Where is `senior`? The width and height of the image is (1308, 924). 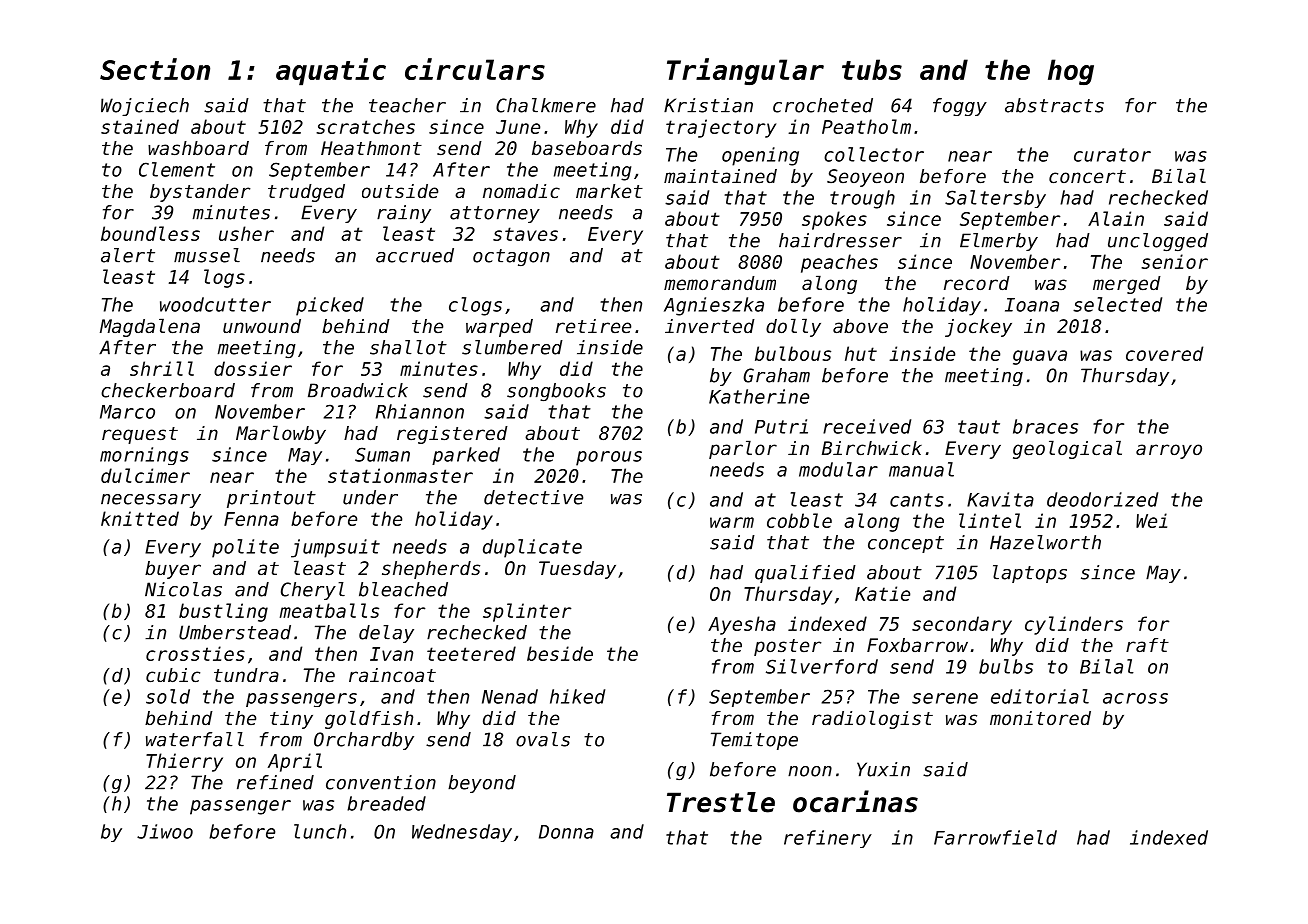
senior is located at coordinates (1174, 261).
